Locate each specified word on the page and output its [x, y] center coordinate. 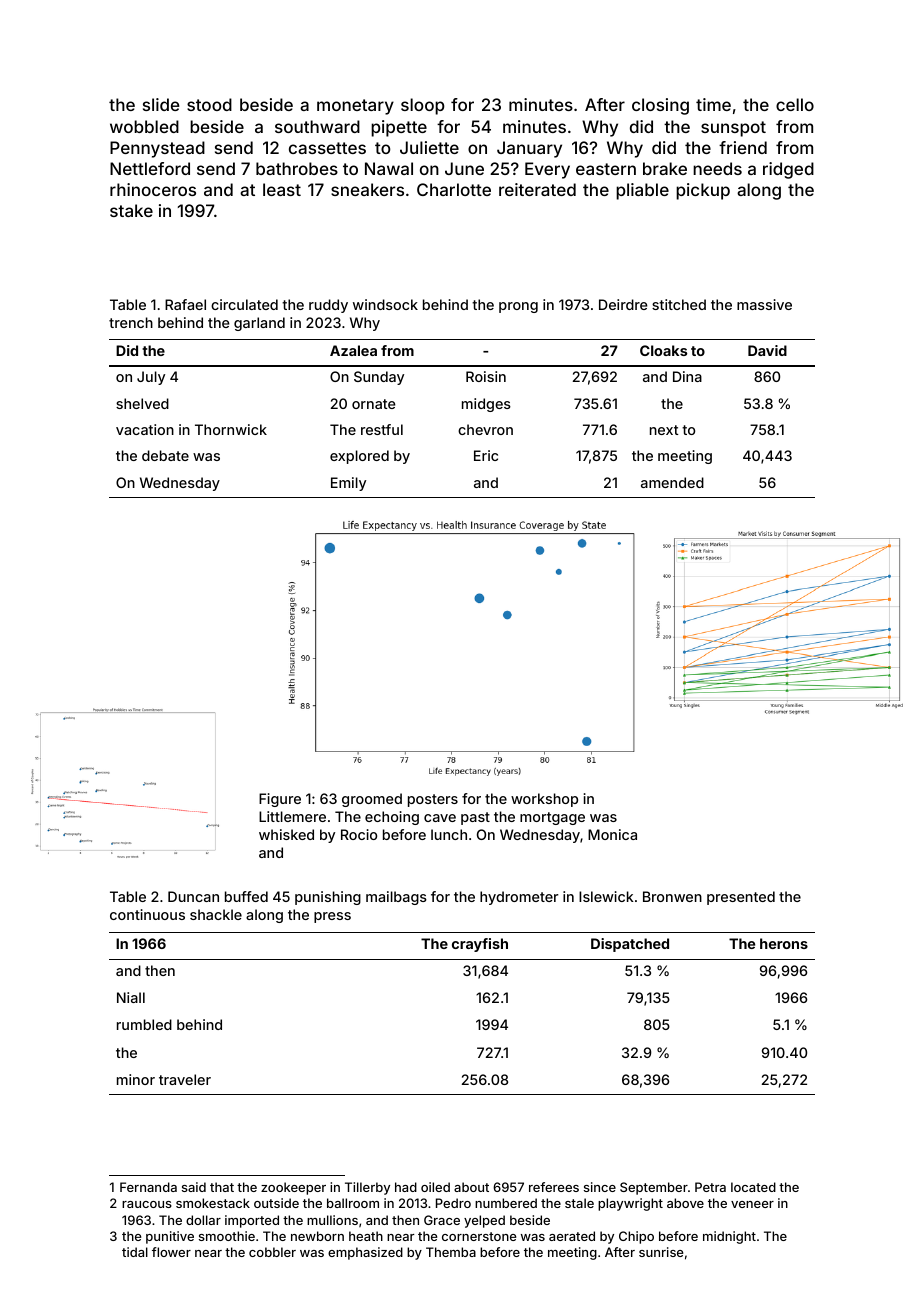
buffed [246, 896]
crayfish [480, 945]
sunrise [661, 1252]
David [767, 350]
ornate [374, 404]
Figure [280, 800]
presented [741, 898]
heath [366, 1236]
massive [764, 304]
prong [518, 307]
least [282, 189]
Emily [348, 484]
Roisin [486, 376]
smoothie [227, 1236]
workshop [544, 800]
